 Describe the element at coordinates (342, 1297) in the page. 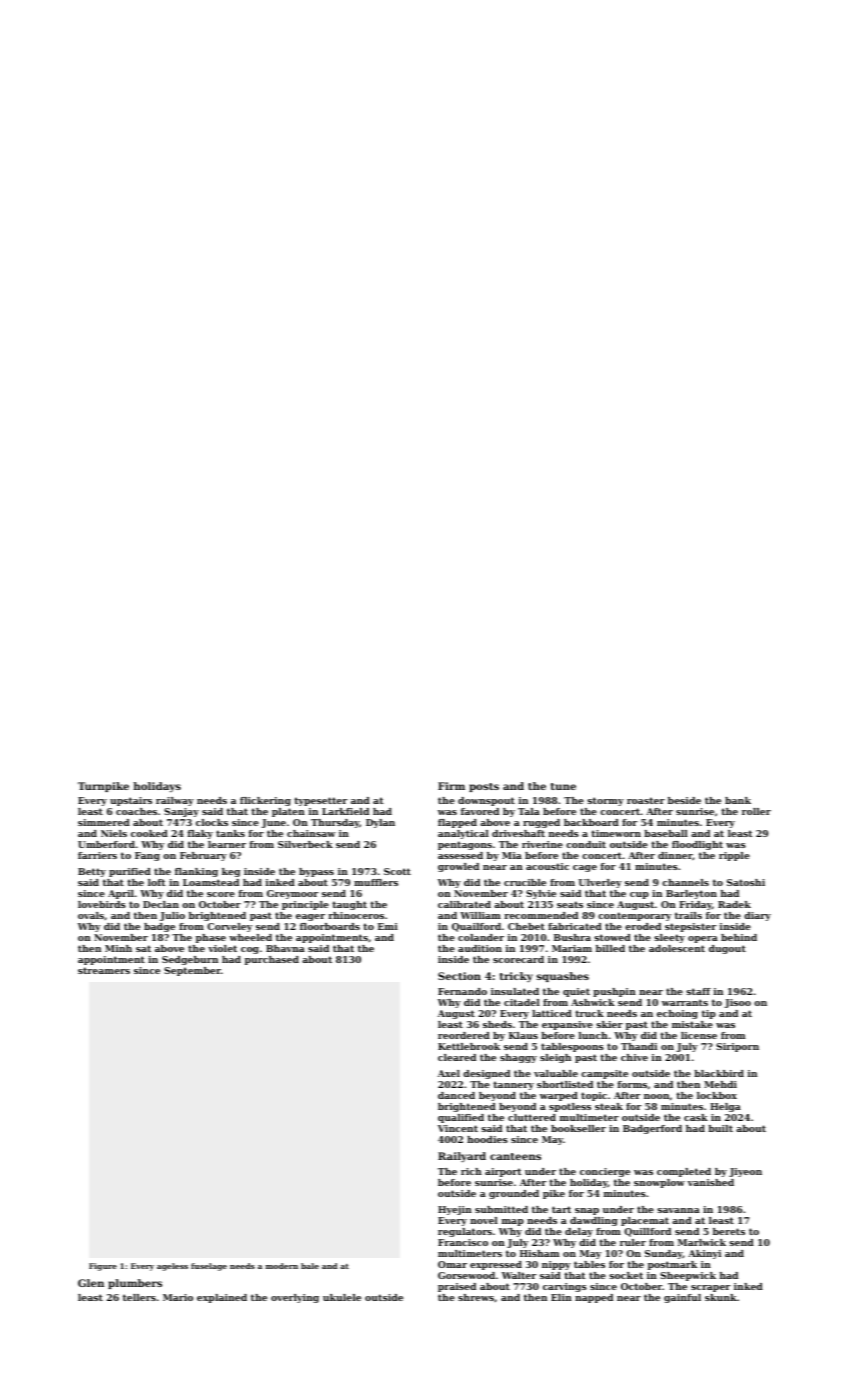

I see `ukulele` at that location.
